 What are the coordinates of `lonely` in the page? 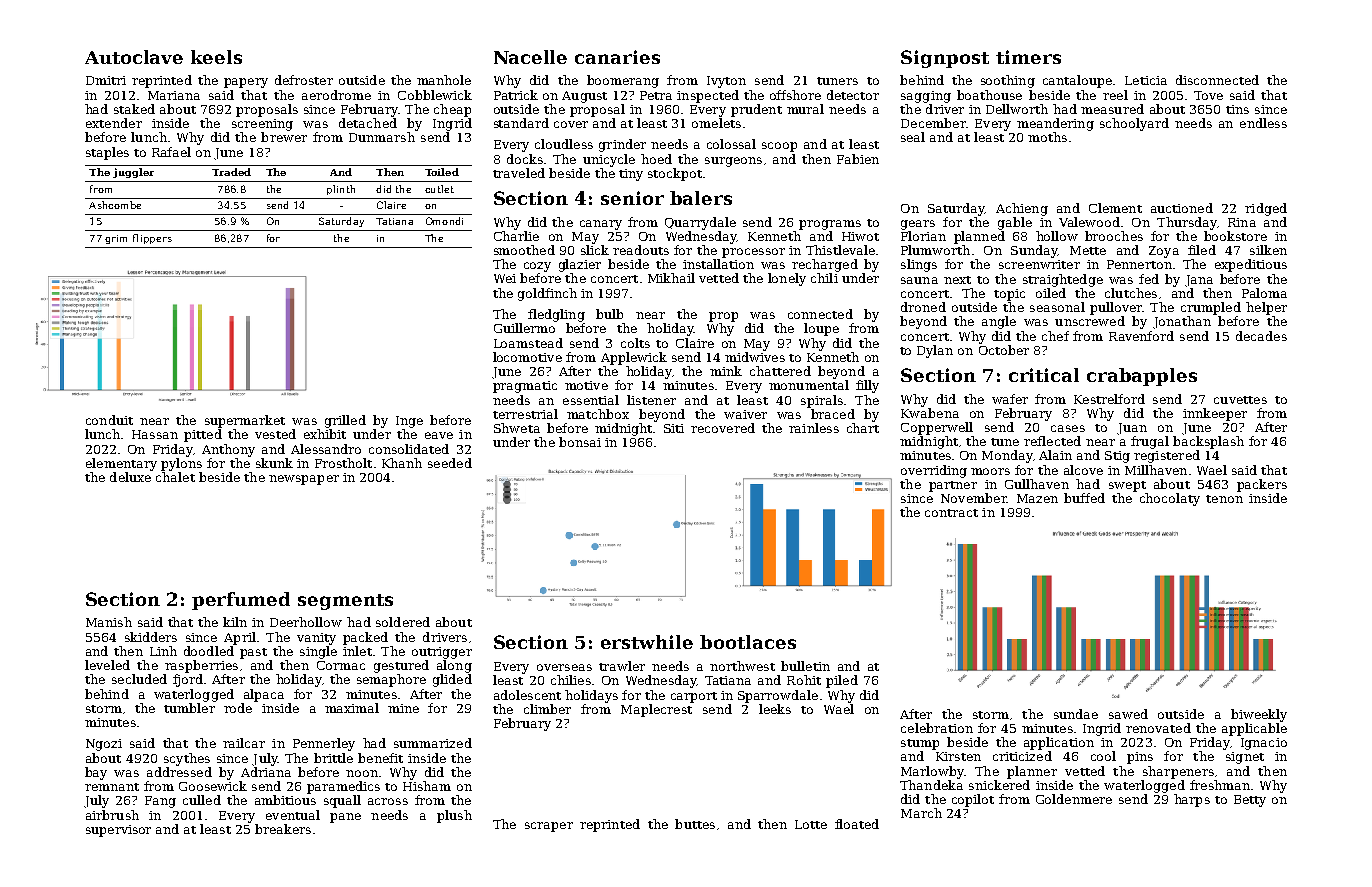 It's located at (787, 279).
